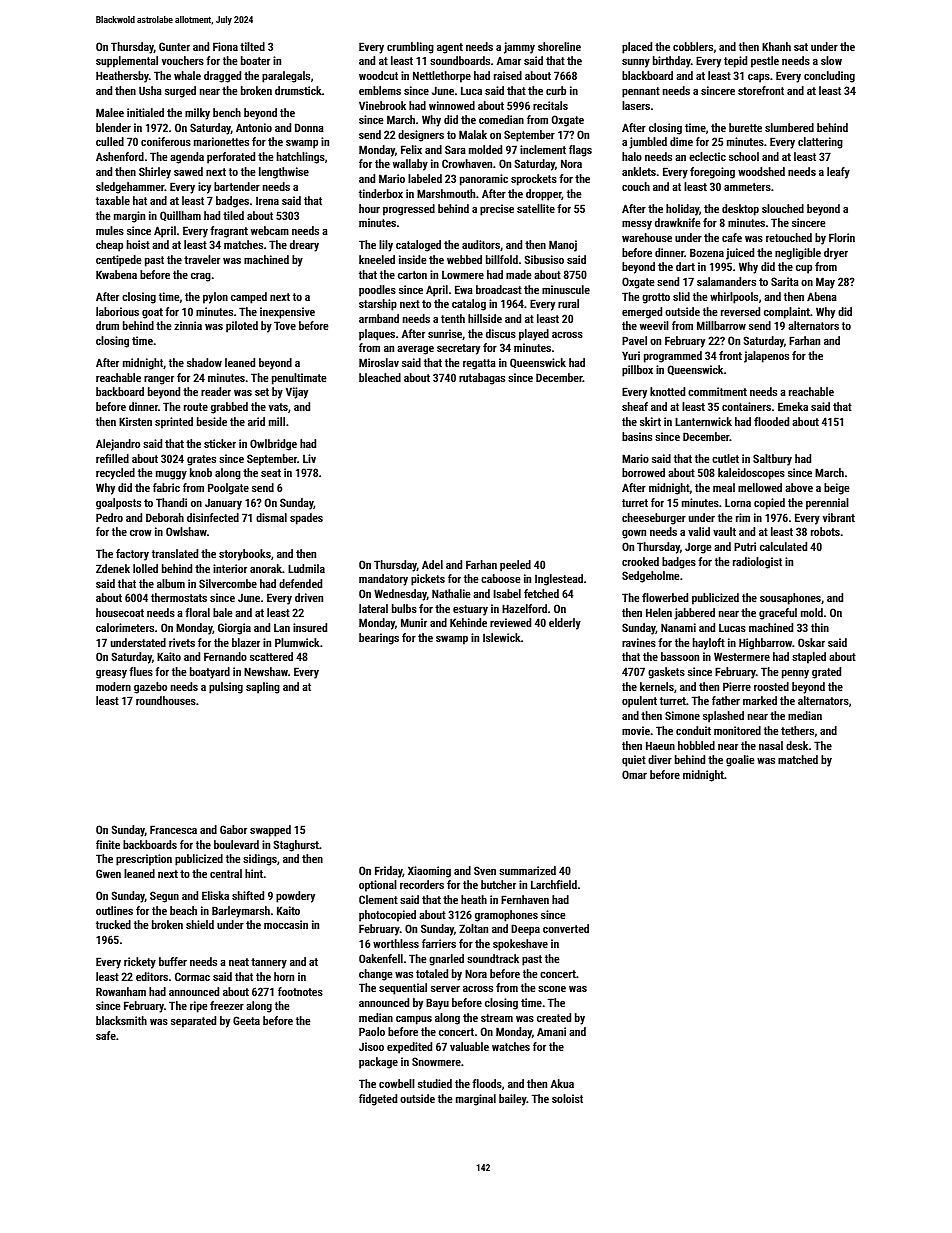 The image size is (952, 1233). Describe the element at coordinates (827, 504) in the page. I see `perennial` at that location.
